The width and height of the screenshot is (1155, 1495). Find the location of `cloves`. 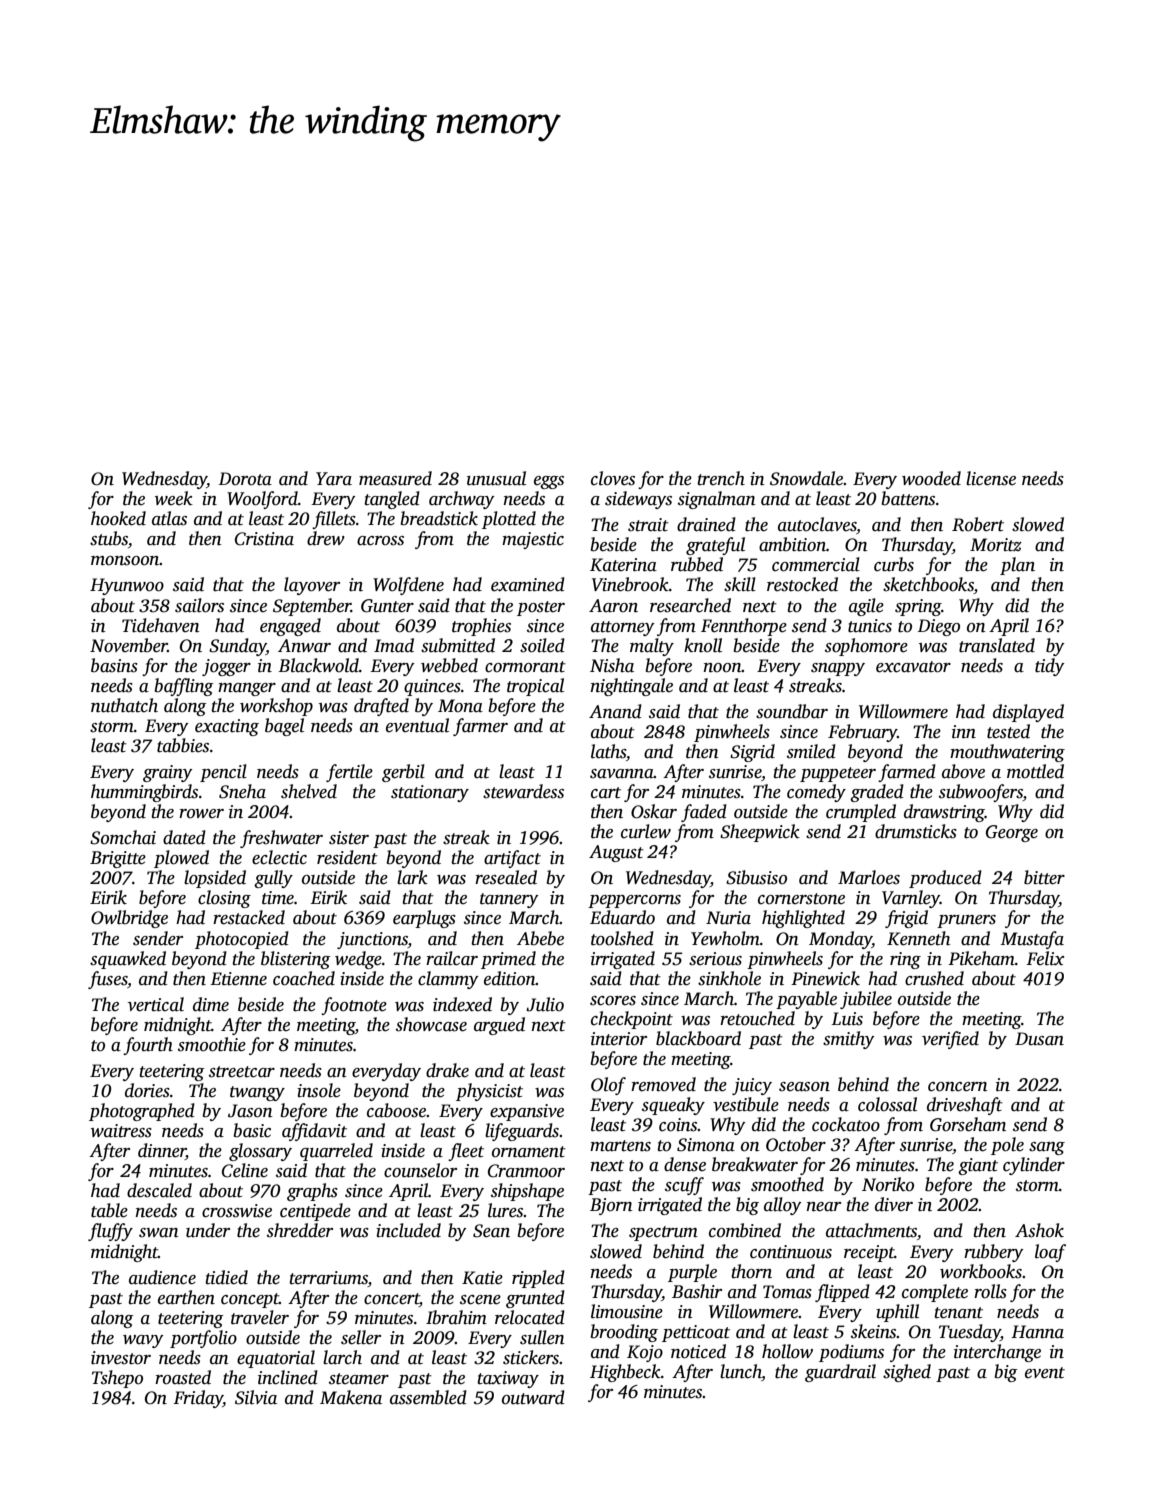

cloves is located at coordinates (613, 478).
